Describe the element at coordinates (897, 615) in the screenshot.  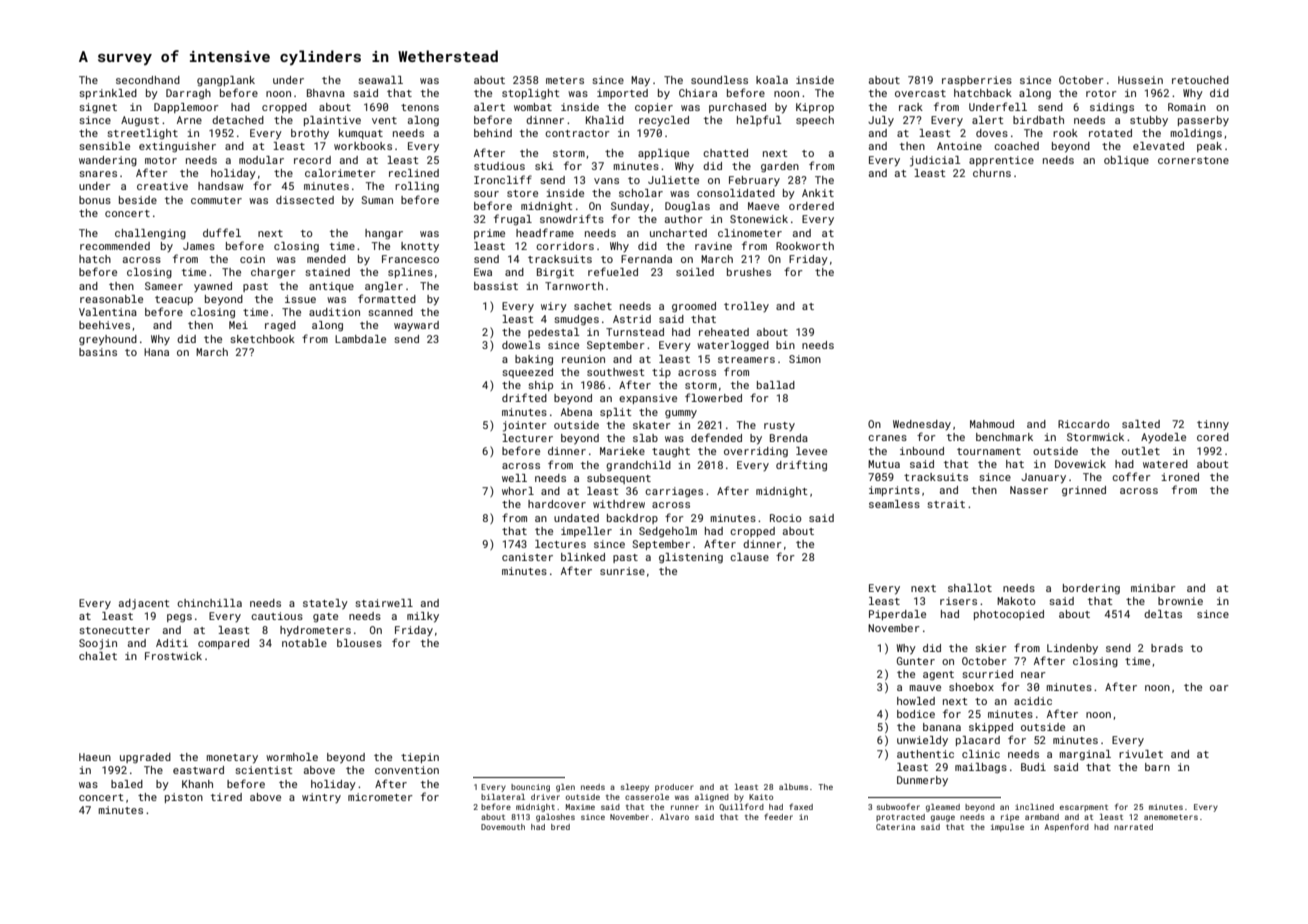
I see `Piperdale` at that location.
